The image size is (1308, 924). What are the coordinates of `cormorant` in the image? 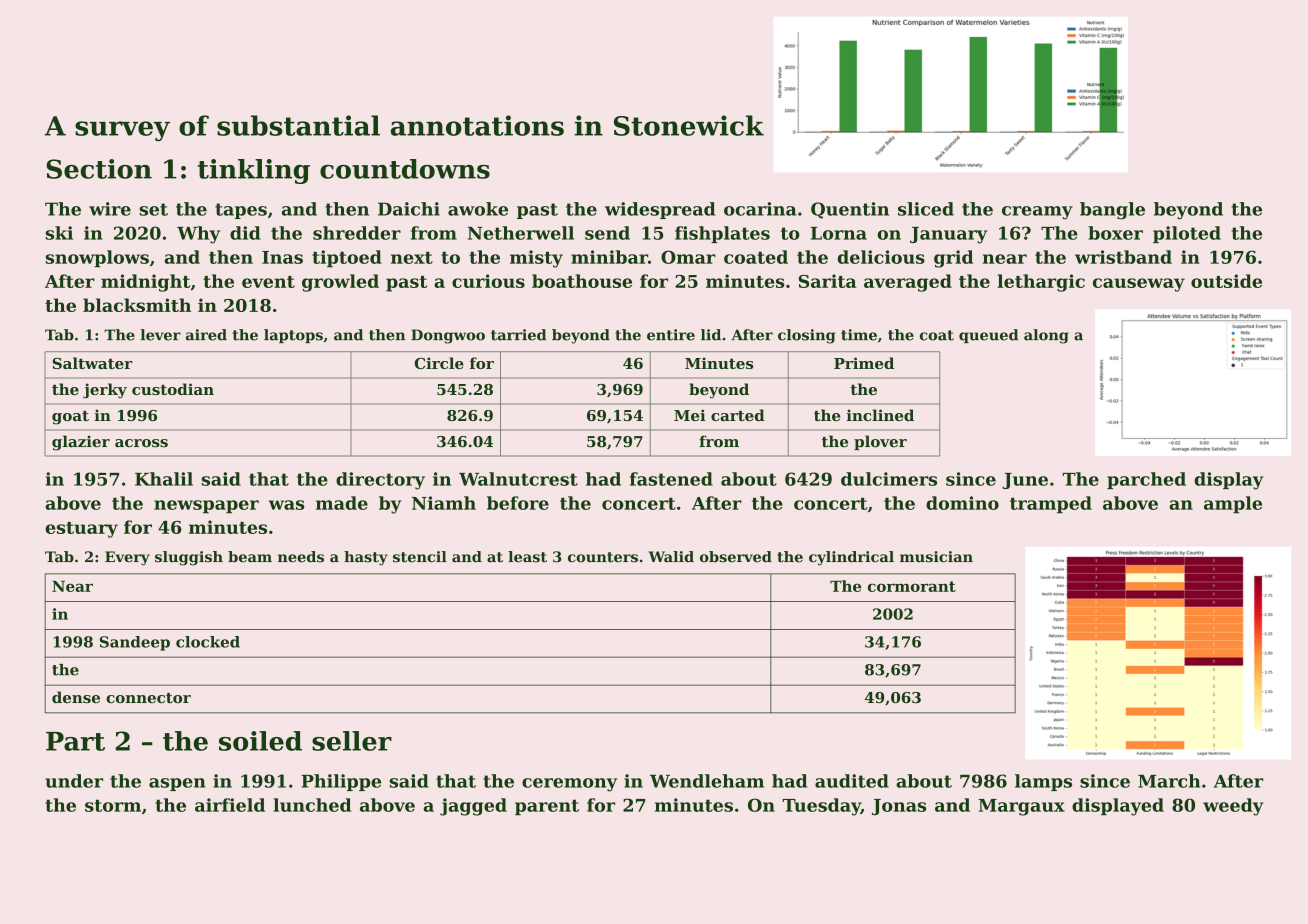 It's located at (912, 586).
